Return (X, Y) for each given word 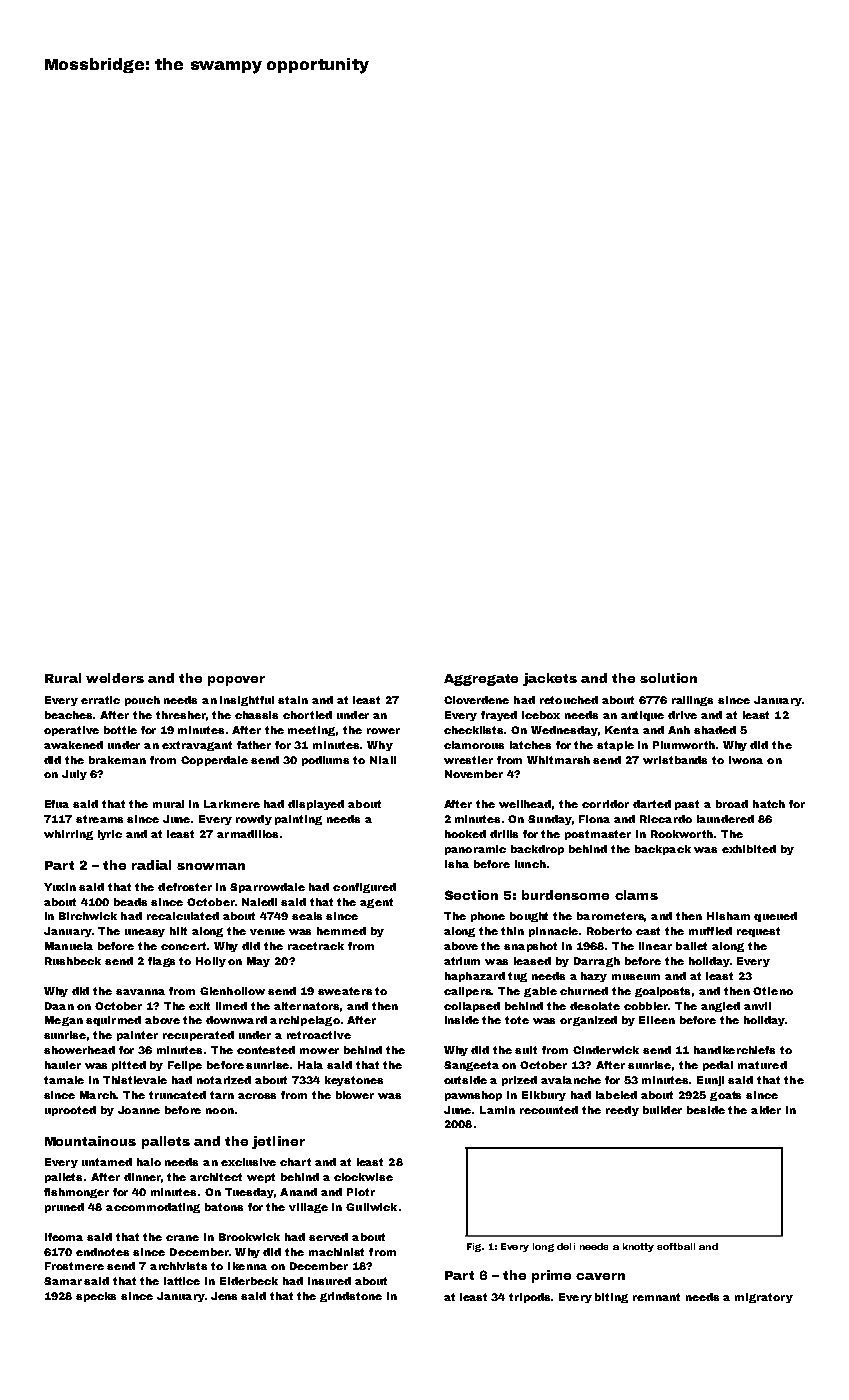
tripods (529, 1298)
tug (517, 977)
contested (266, 1050)
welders (115, 678)
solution (668, 678)
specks (96, 1297)
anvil (757, 1006)
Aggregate (481, 680)
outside (465, 1080)
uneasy (145, 933)
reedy (622, 1111)
